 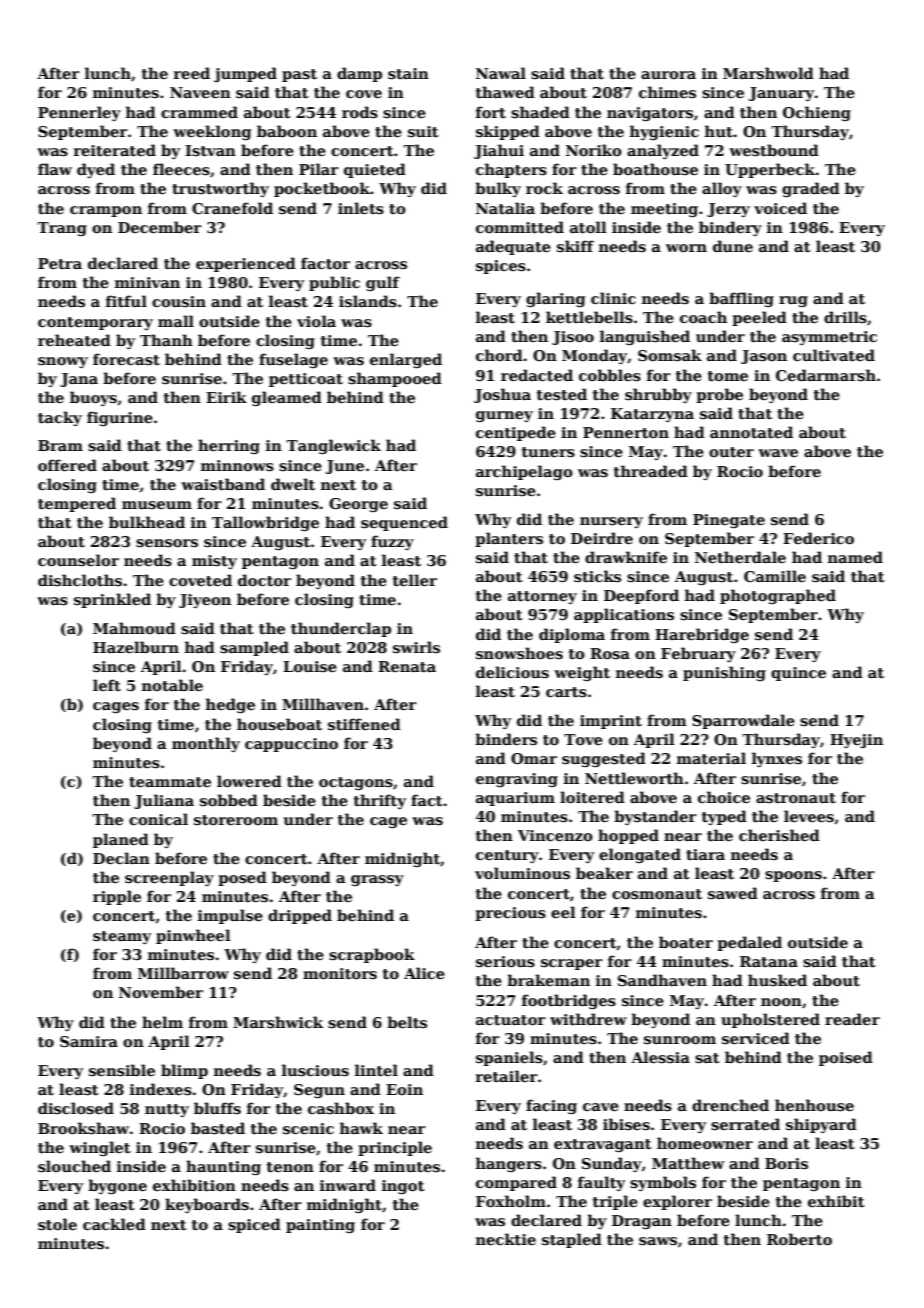 I want to click on November, so click(x=161, y=992).
